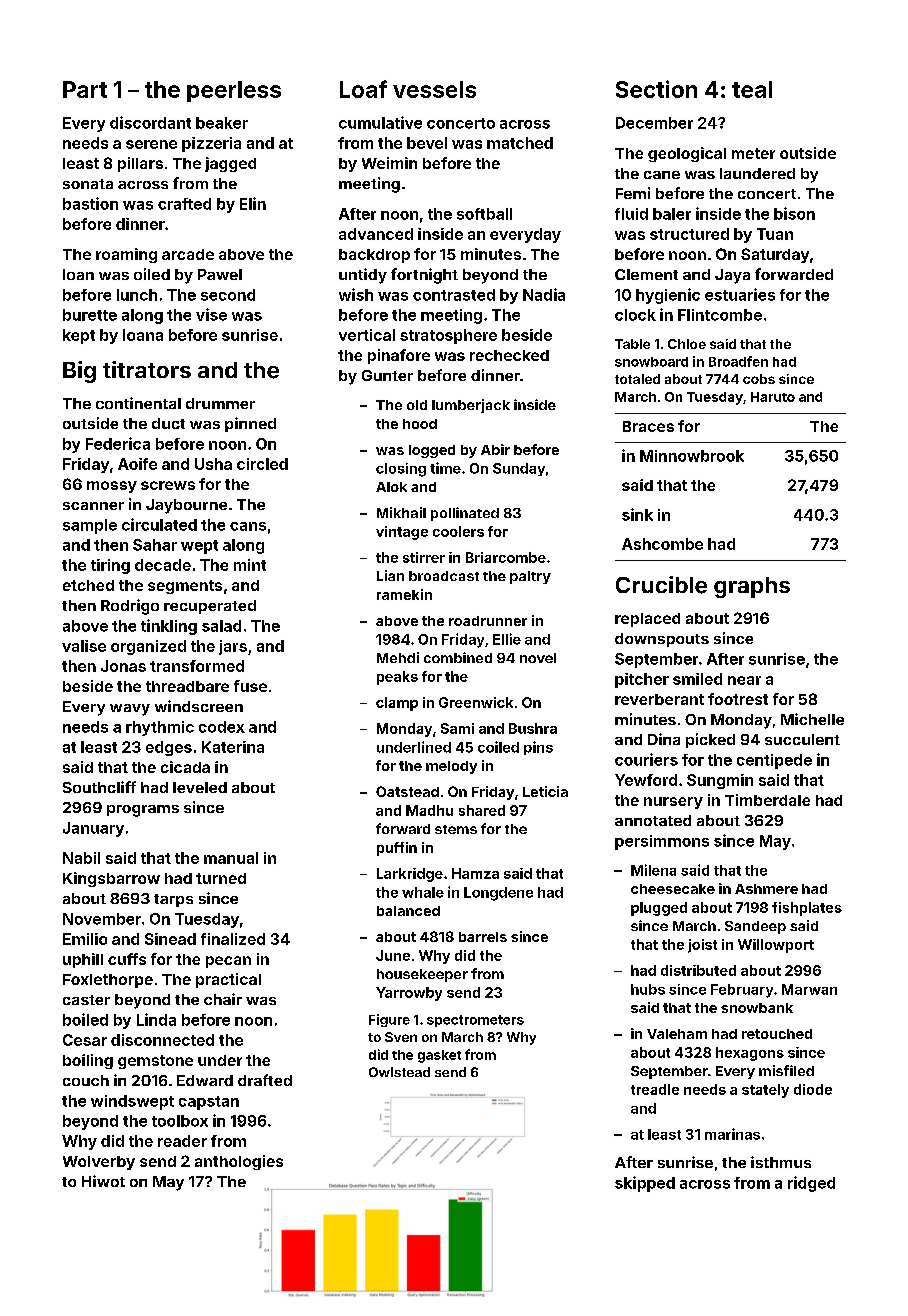 This screenshot has width=908, height=1316. What do you see at coordinates (182, 1141) in the screenshot?
I see `reader` at bounding box center [182, 1141].
